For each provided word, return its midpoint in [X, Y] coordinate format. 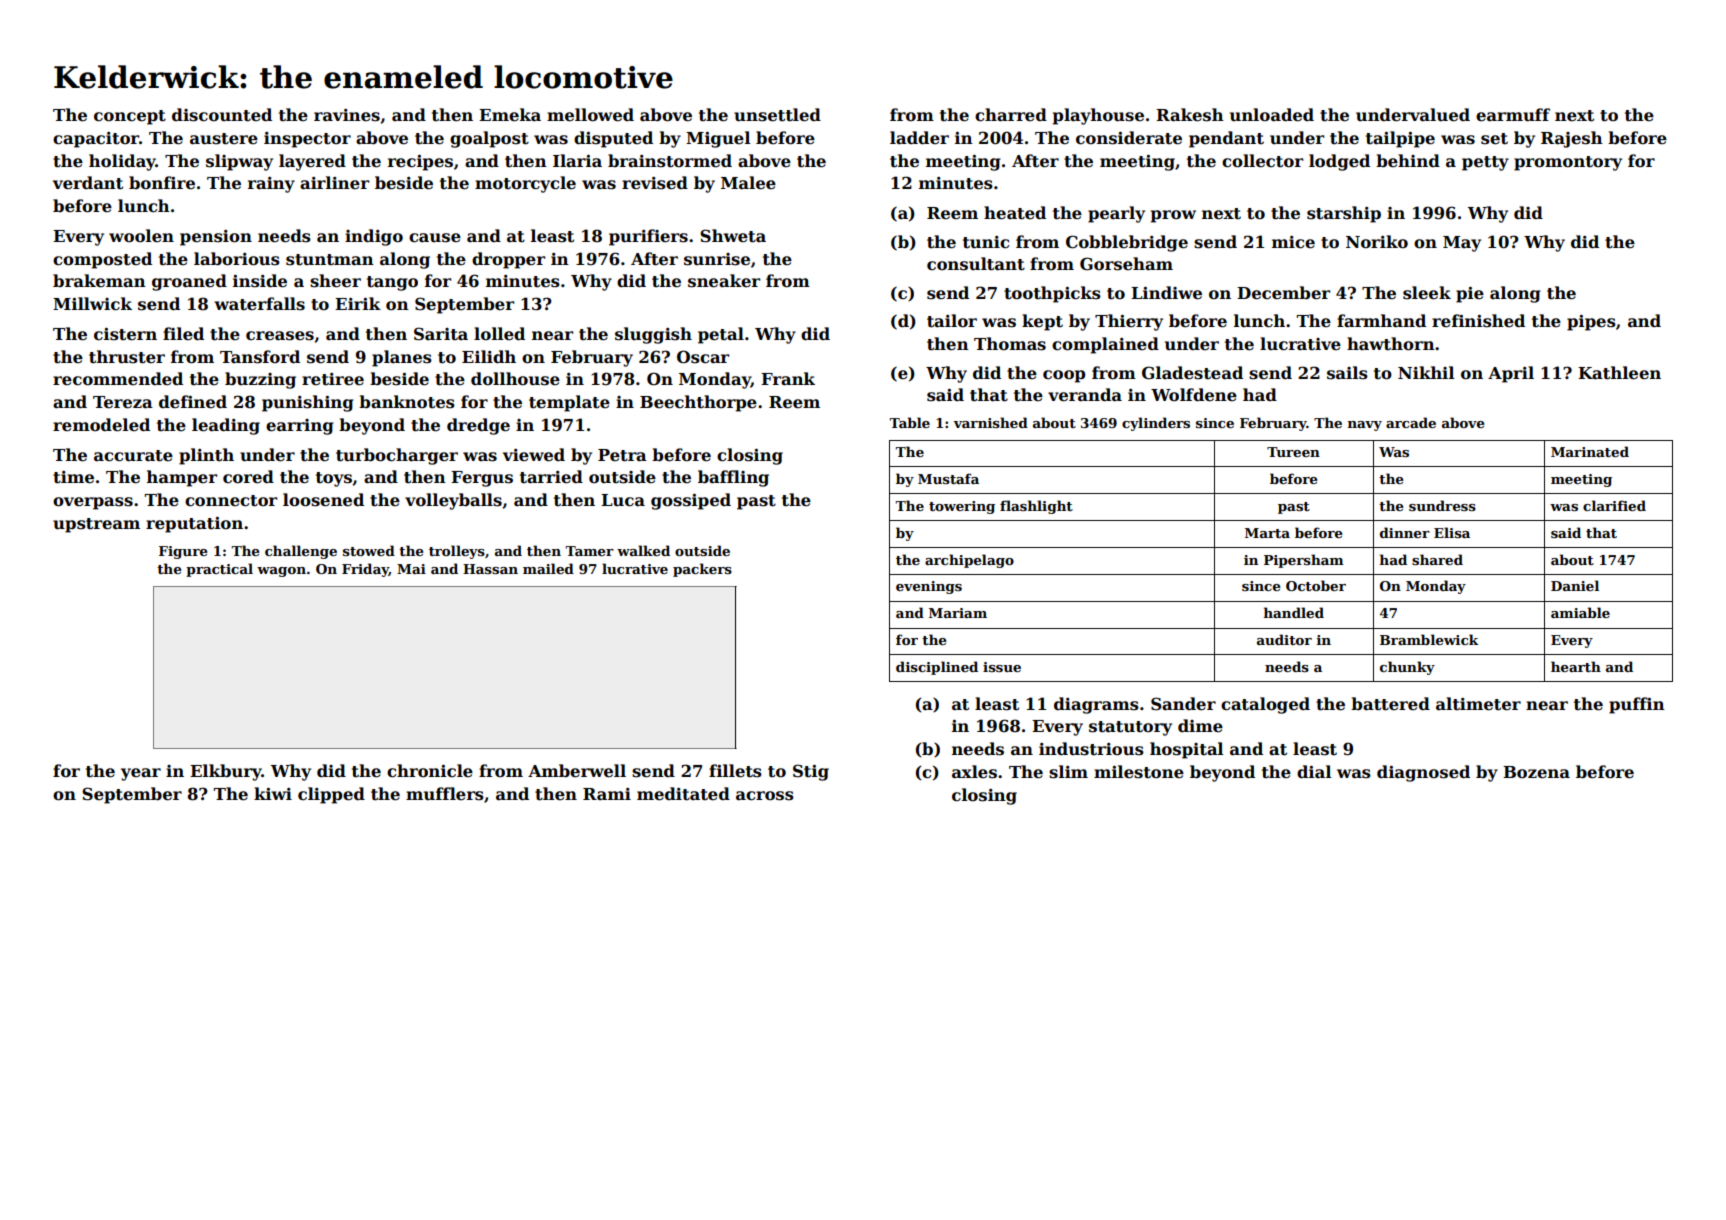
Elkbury [226, 772]
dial [1314, 771]
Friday [365, 570]
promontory [1568, 163]
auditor [1284, 639]
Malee [748, 183]
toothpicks [1052, 294]
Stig [811, 772]
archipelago [969, 561]
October [1316, 585]
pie [1470, 295]
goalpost [489, 139]
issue [1002, 667]
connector [231, 501]
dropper [508, 260]
